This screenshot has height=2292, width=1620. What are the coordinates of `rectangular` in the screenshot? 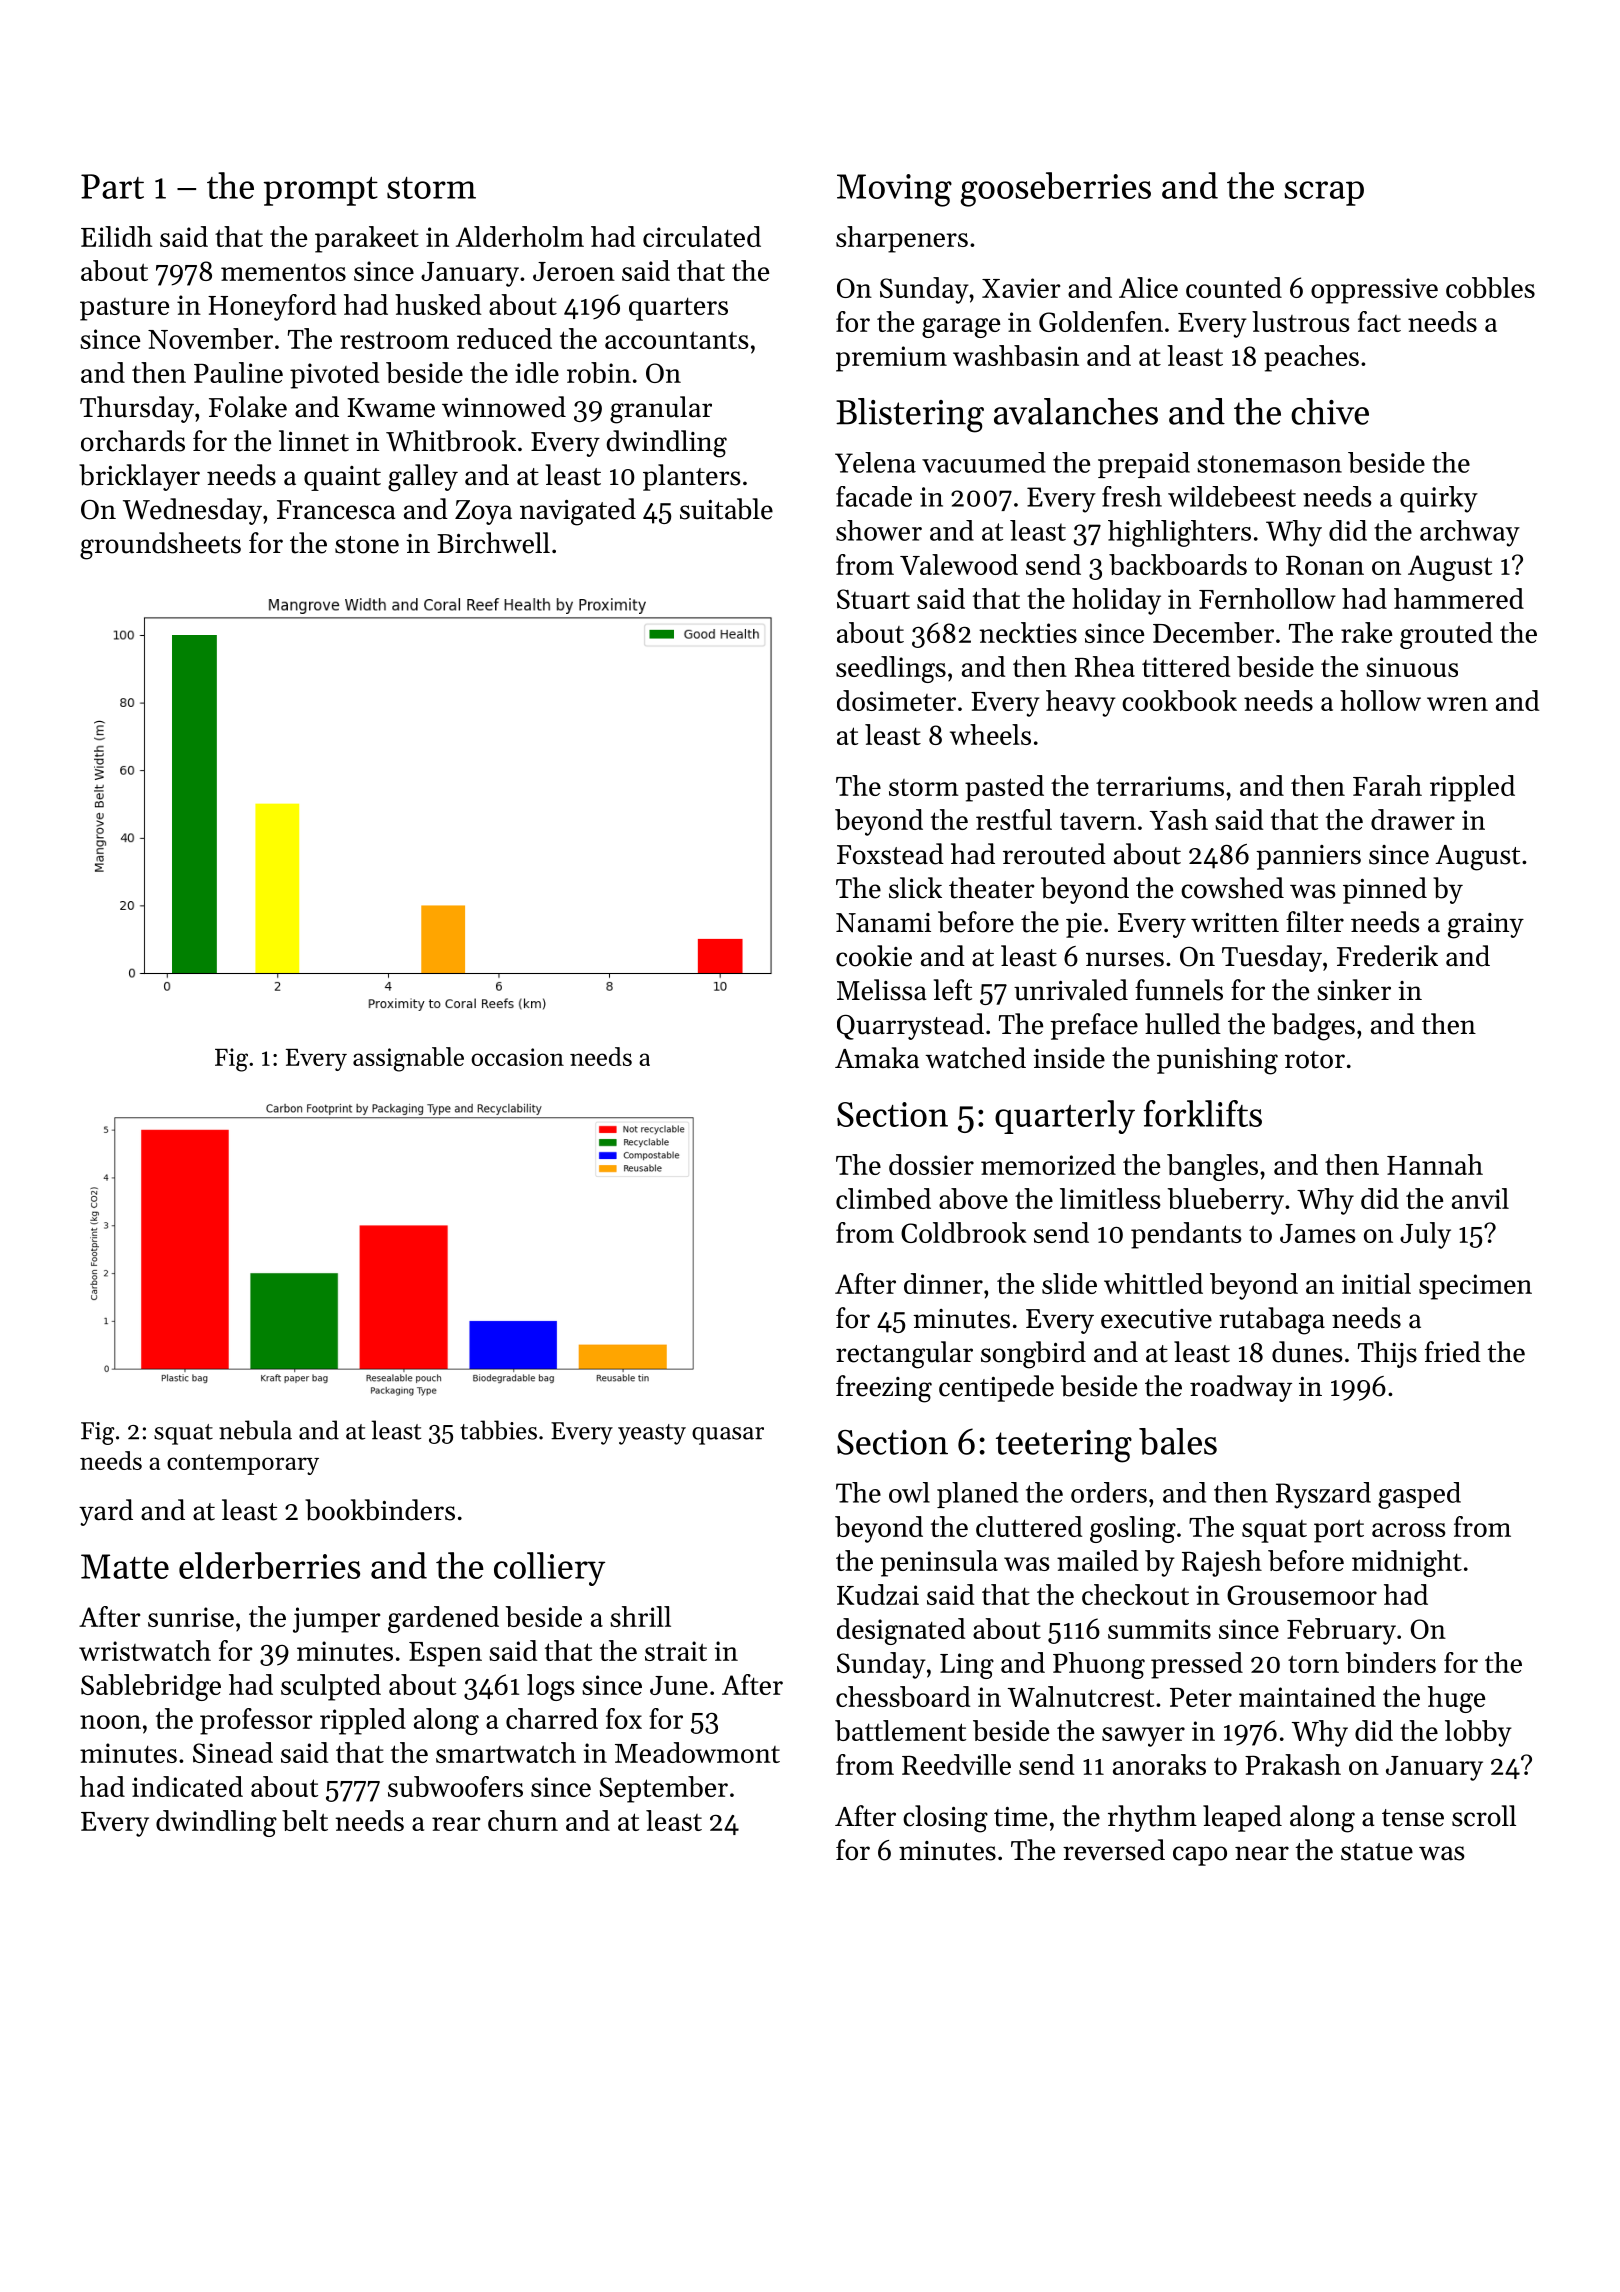 It's located at (904, 1355).
